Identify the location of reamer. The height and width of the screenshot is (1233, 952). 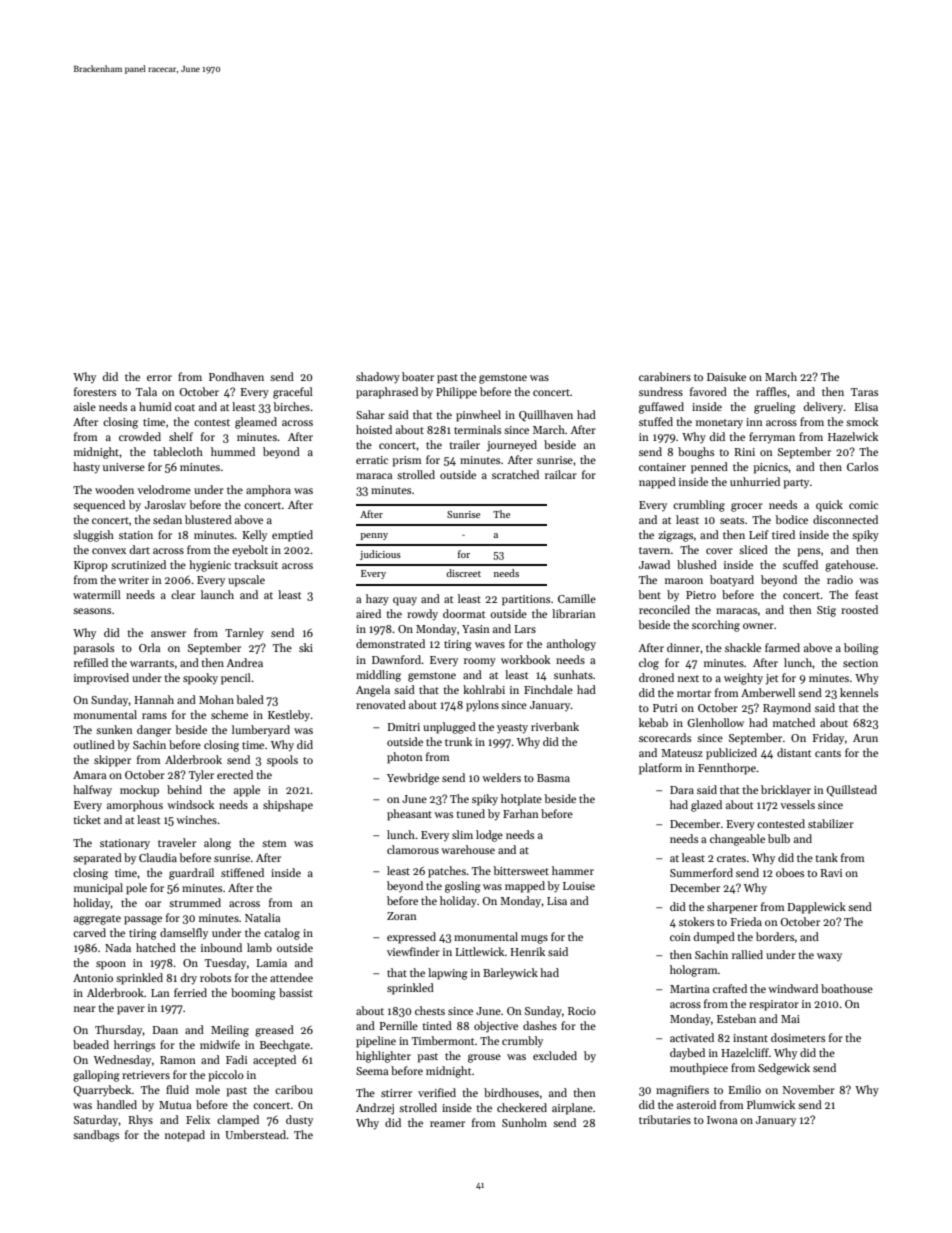
(447, 1124).
